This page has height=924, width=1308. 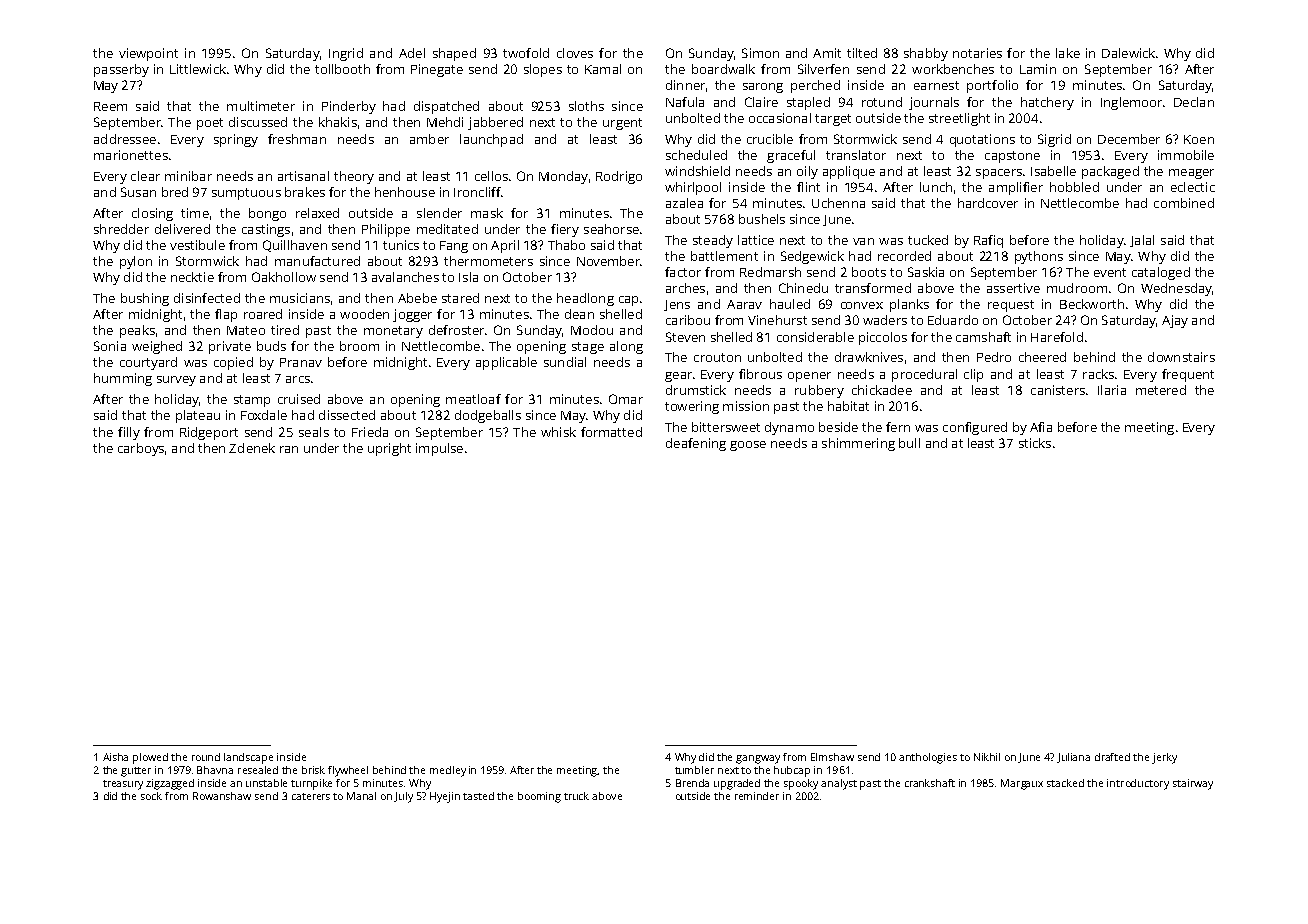 I want to click on sarong, so click(x=763, y=88).
